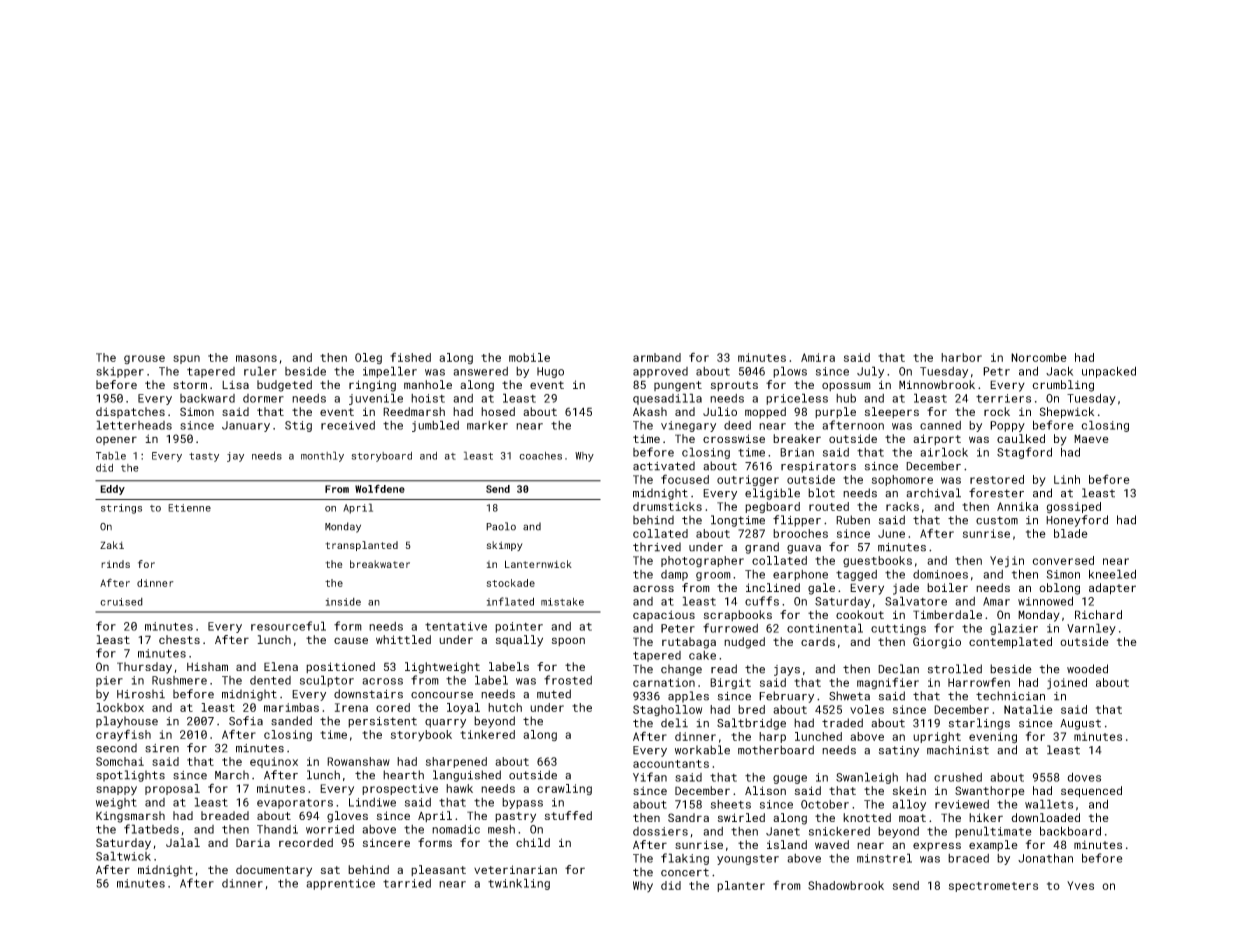  What do you see at coordinates (179, 639) in the screenshot?
I see `chests` at bounding box center [179, 639].
